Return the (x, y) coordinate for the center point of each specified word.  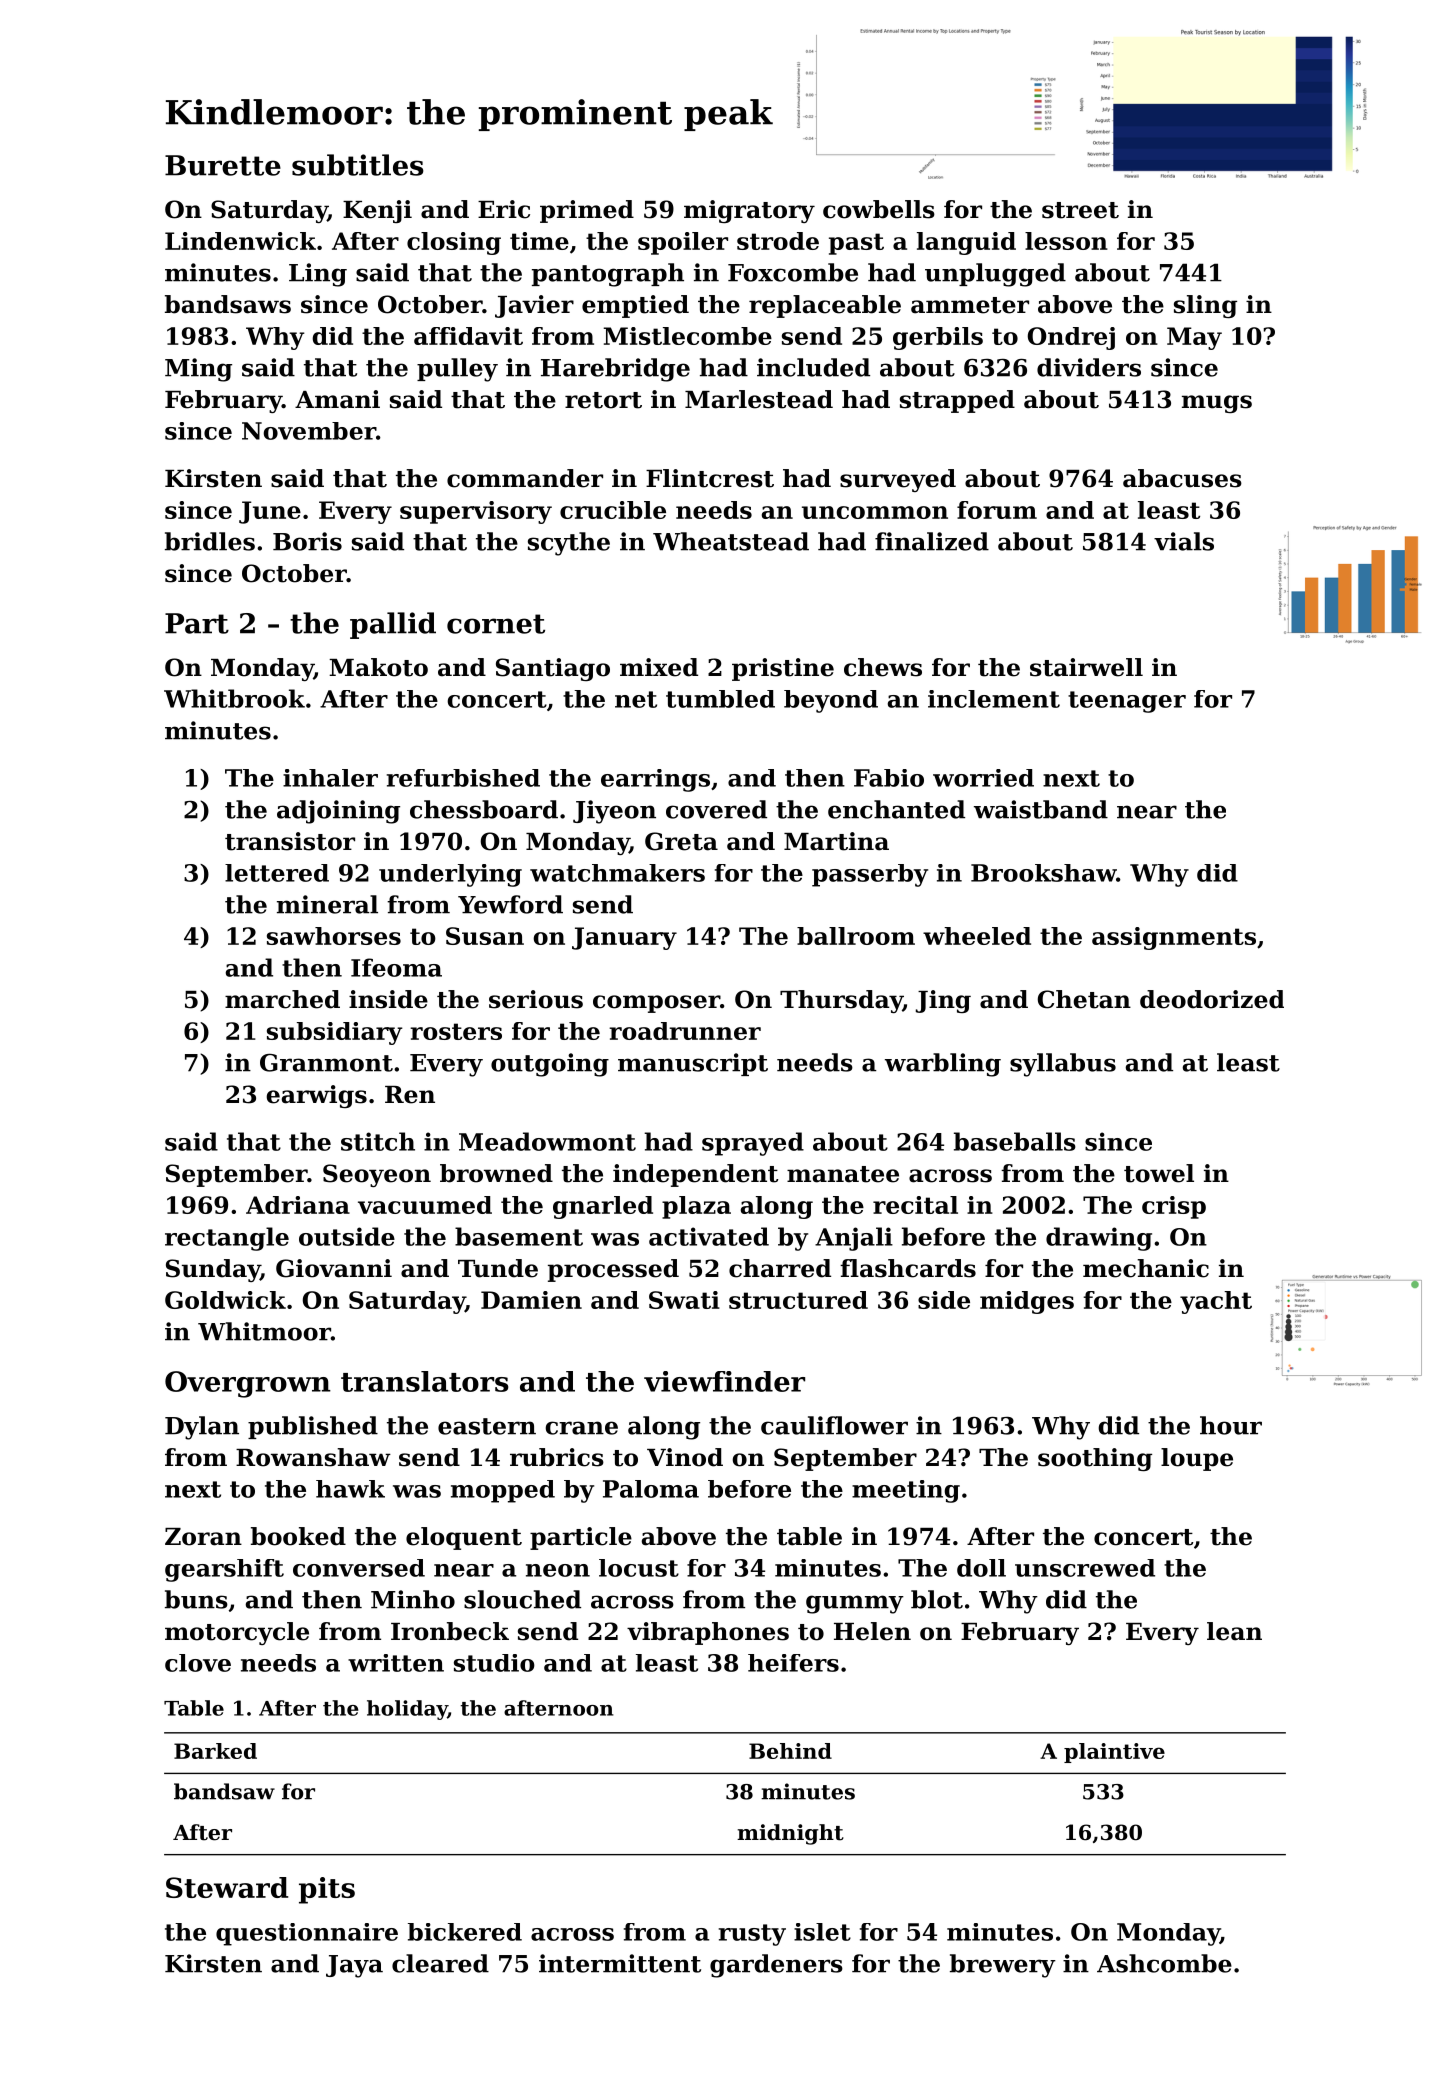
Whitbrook (234, 698)
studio (494, 1663)
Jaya (354, 1966)
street (1080, 210)
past (856, 244)
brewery (1003, 1966)
